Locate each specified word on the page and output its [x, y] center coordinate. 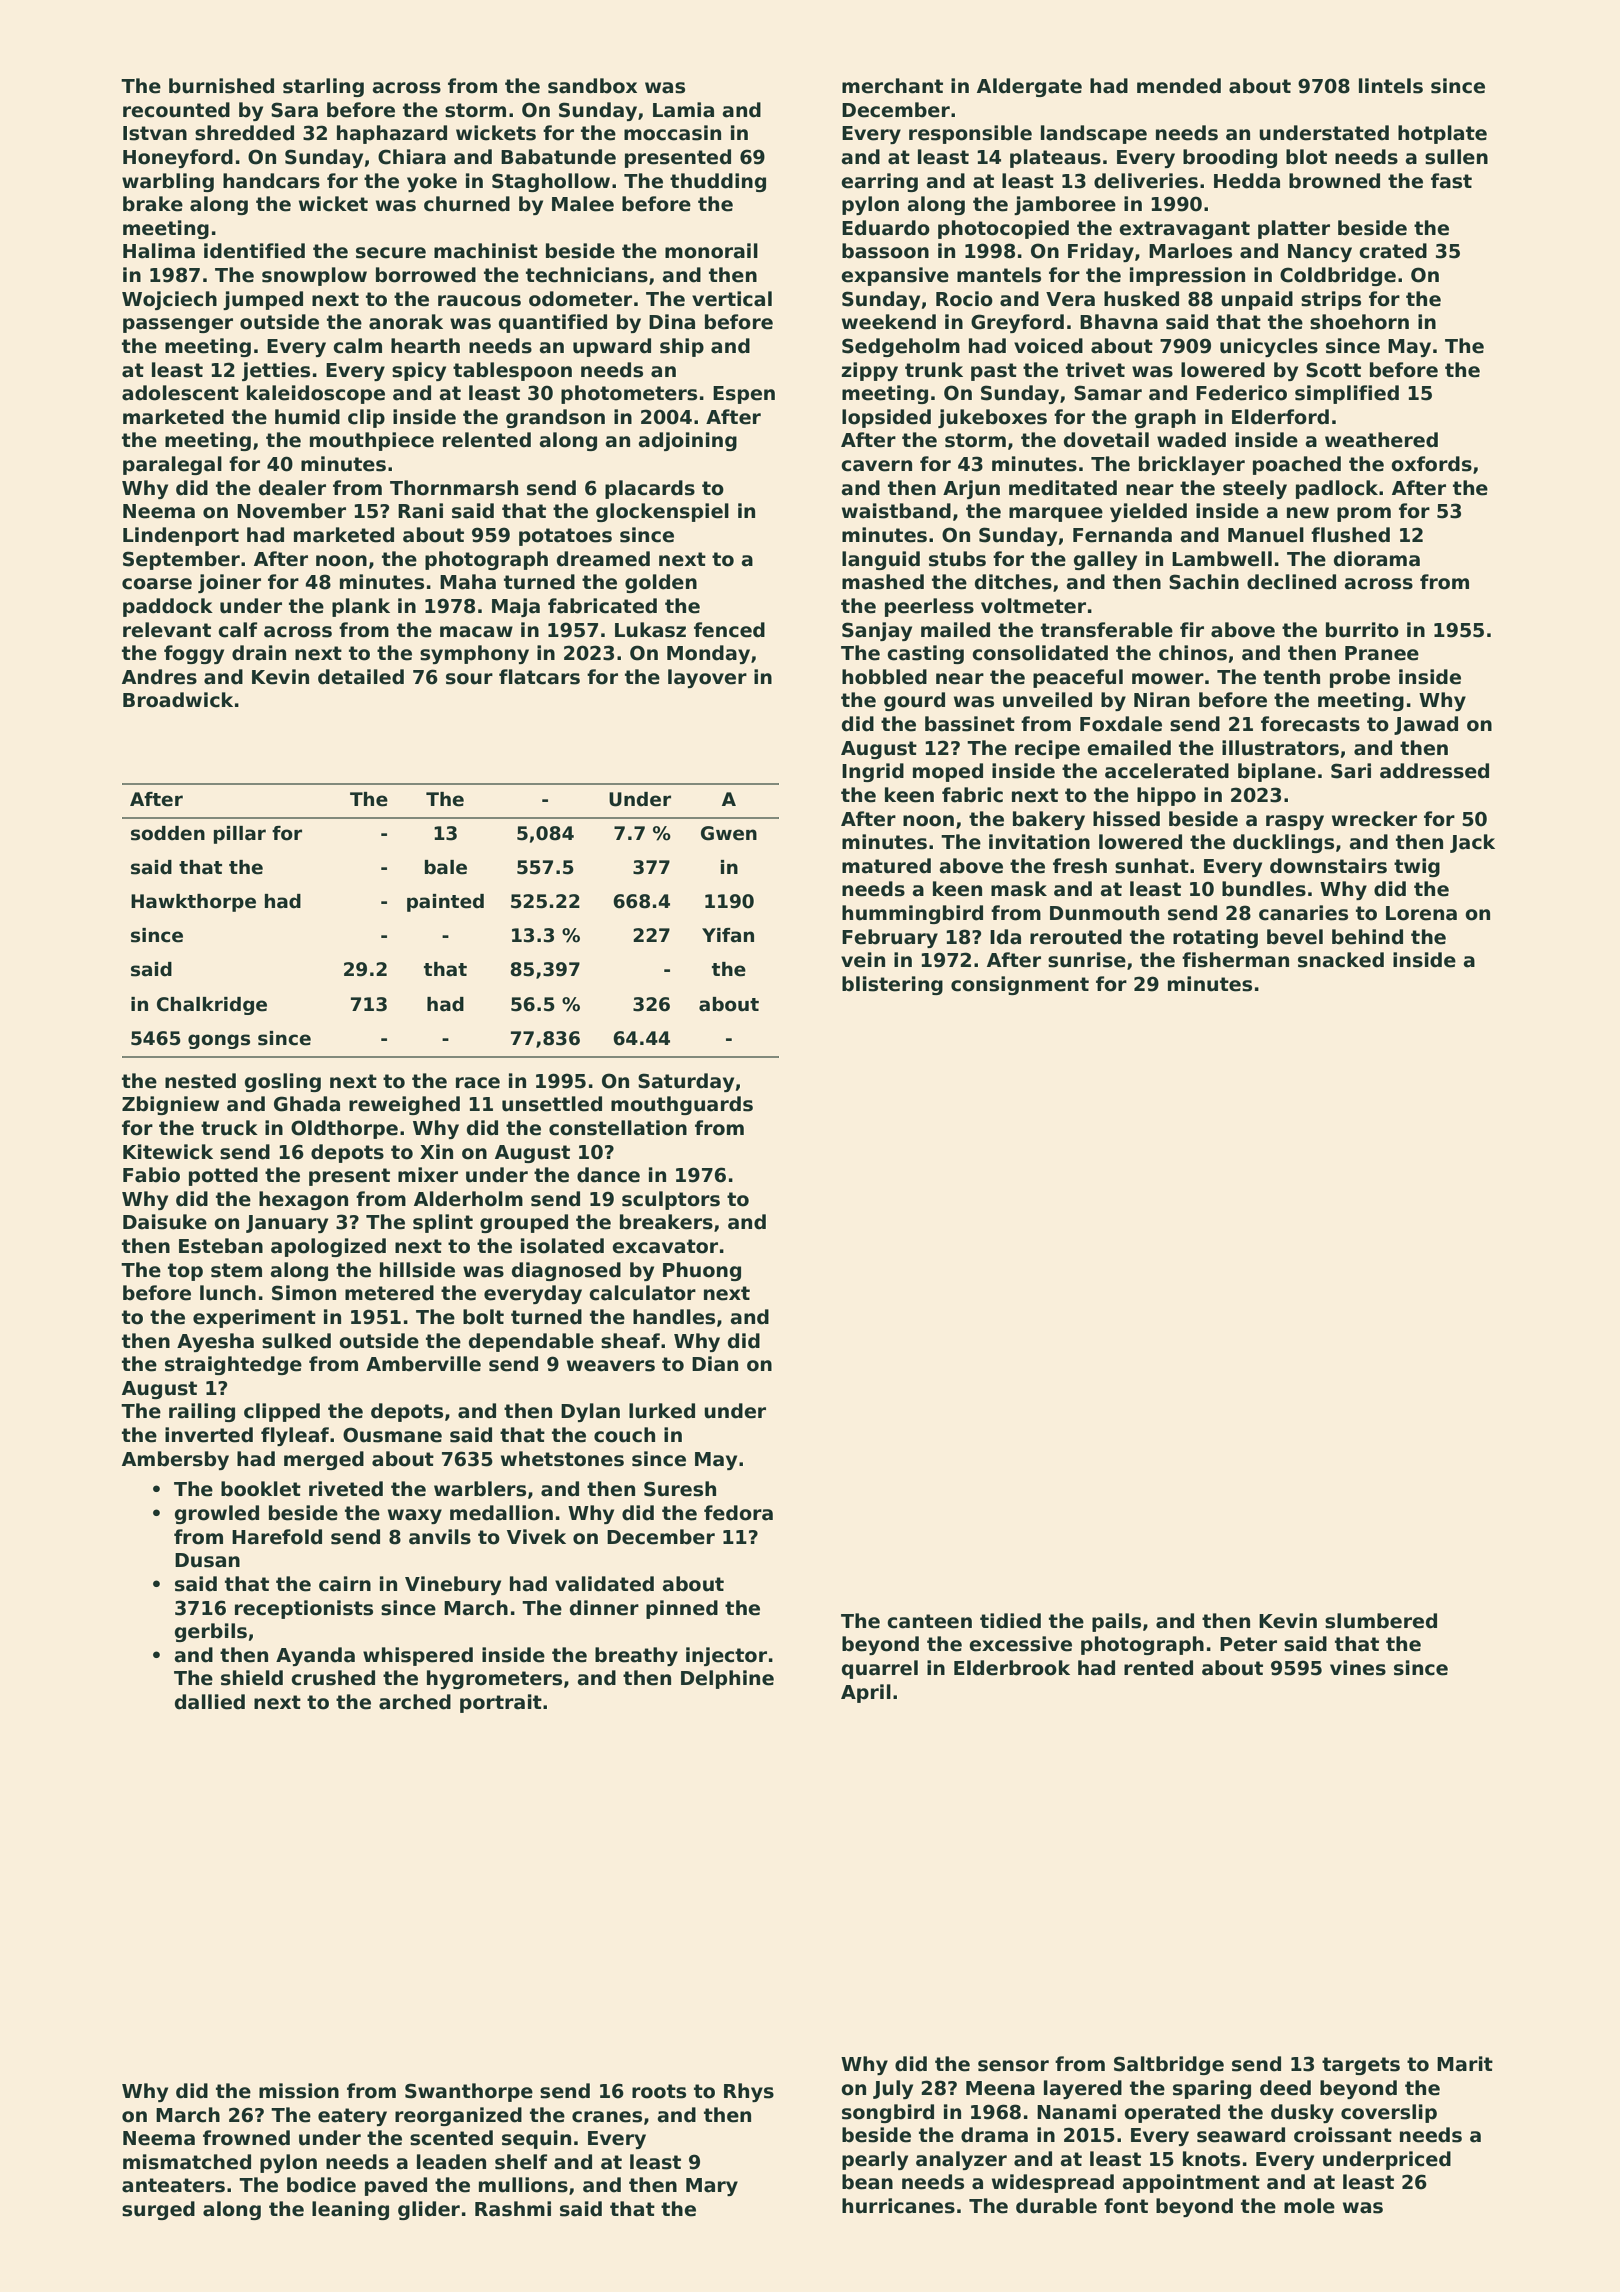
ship [682, 347]
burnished [221, 86]
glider [429, 2210]
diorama [1377, 559]
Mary [712, 2187]
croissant [1343, 2135]
